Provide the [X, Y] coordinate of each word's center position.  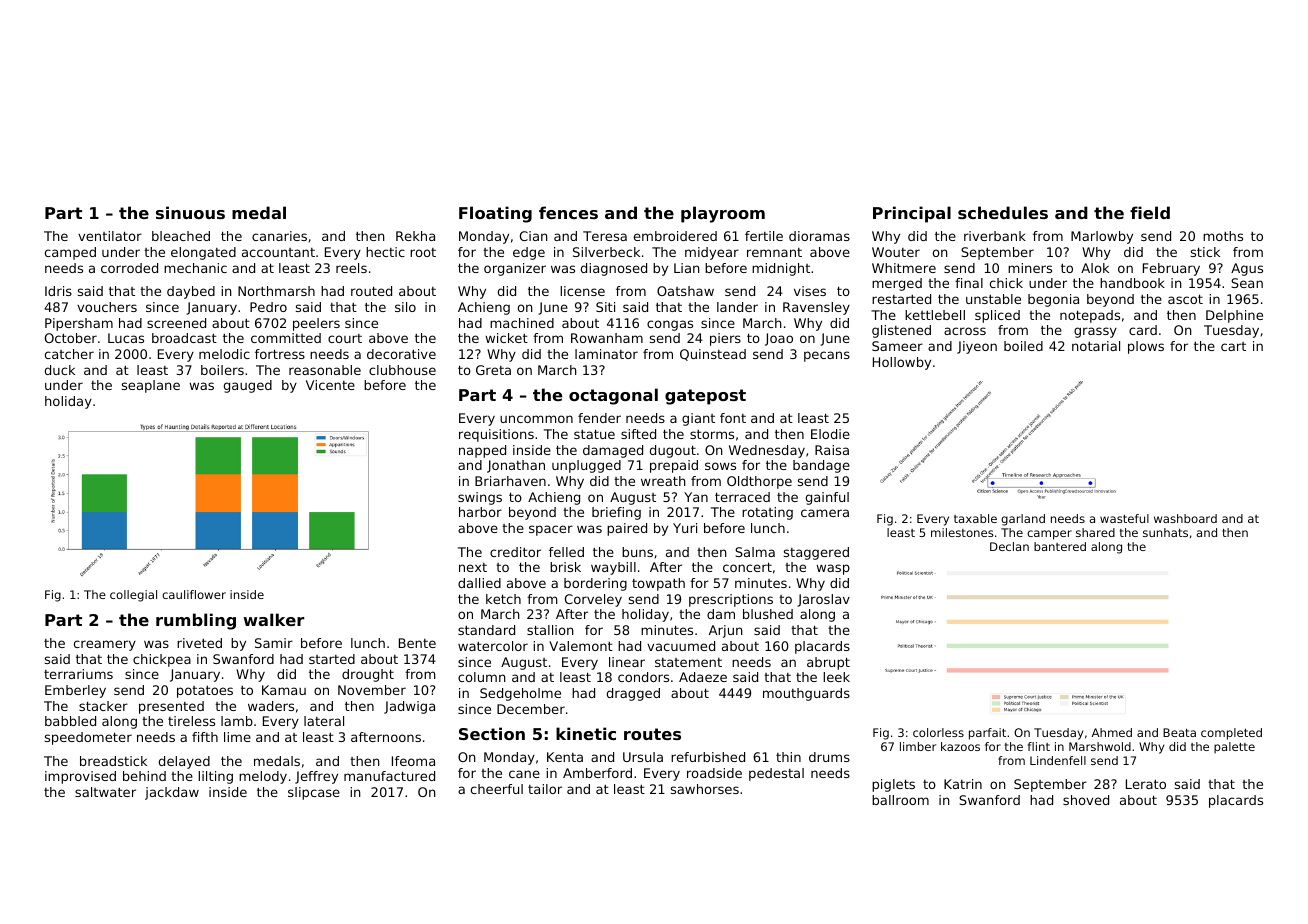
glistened [901, 331]
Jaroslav [823, 600]
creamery [105, 645]
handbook [1132, 283]
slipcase [314, 793]
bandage [821, 466]
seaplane [151, 386]
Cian [534, 236]
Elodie [830, 434]
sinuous [190, 212]
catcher [69, 354]
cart [1233, 346]
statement [688, 662]
